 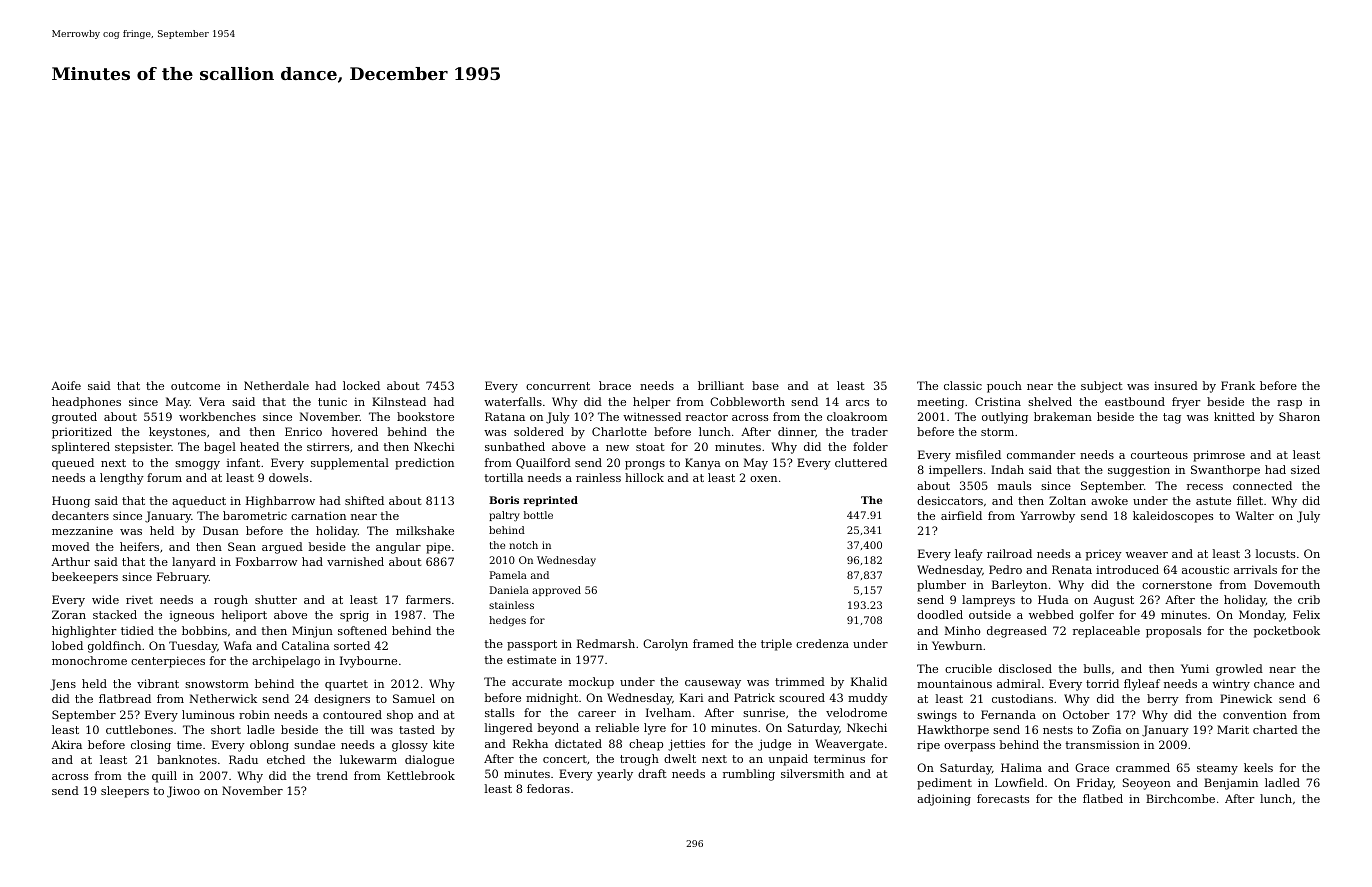 What do you see at coordinates (857, 403) in the document?
I see `arcs` at bounding box center [857, 403].
